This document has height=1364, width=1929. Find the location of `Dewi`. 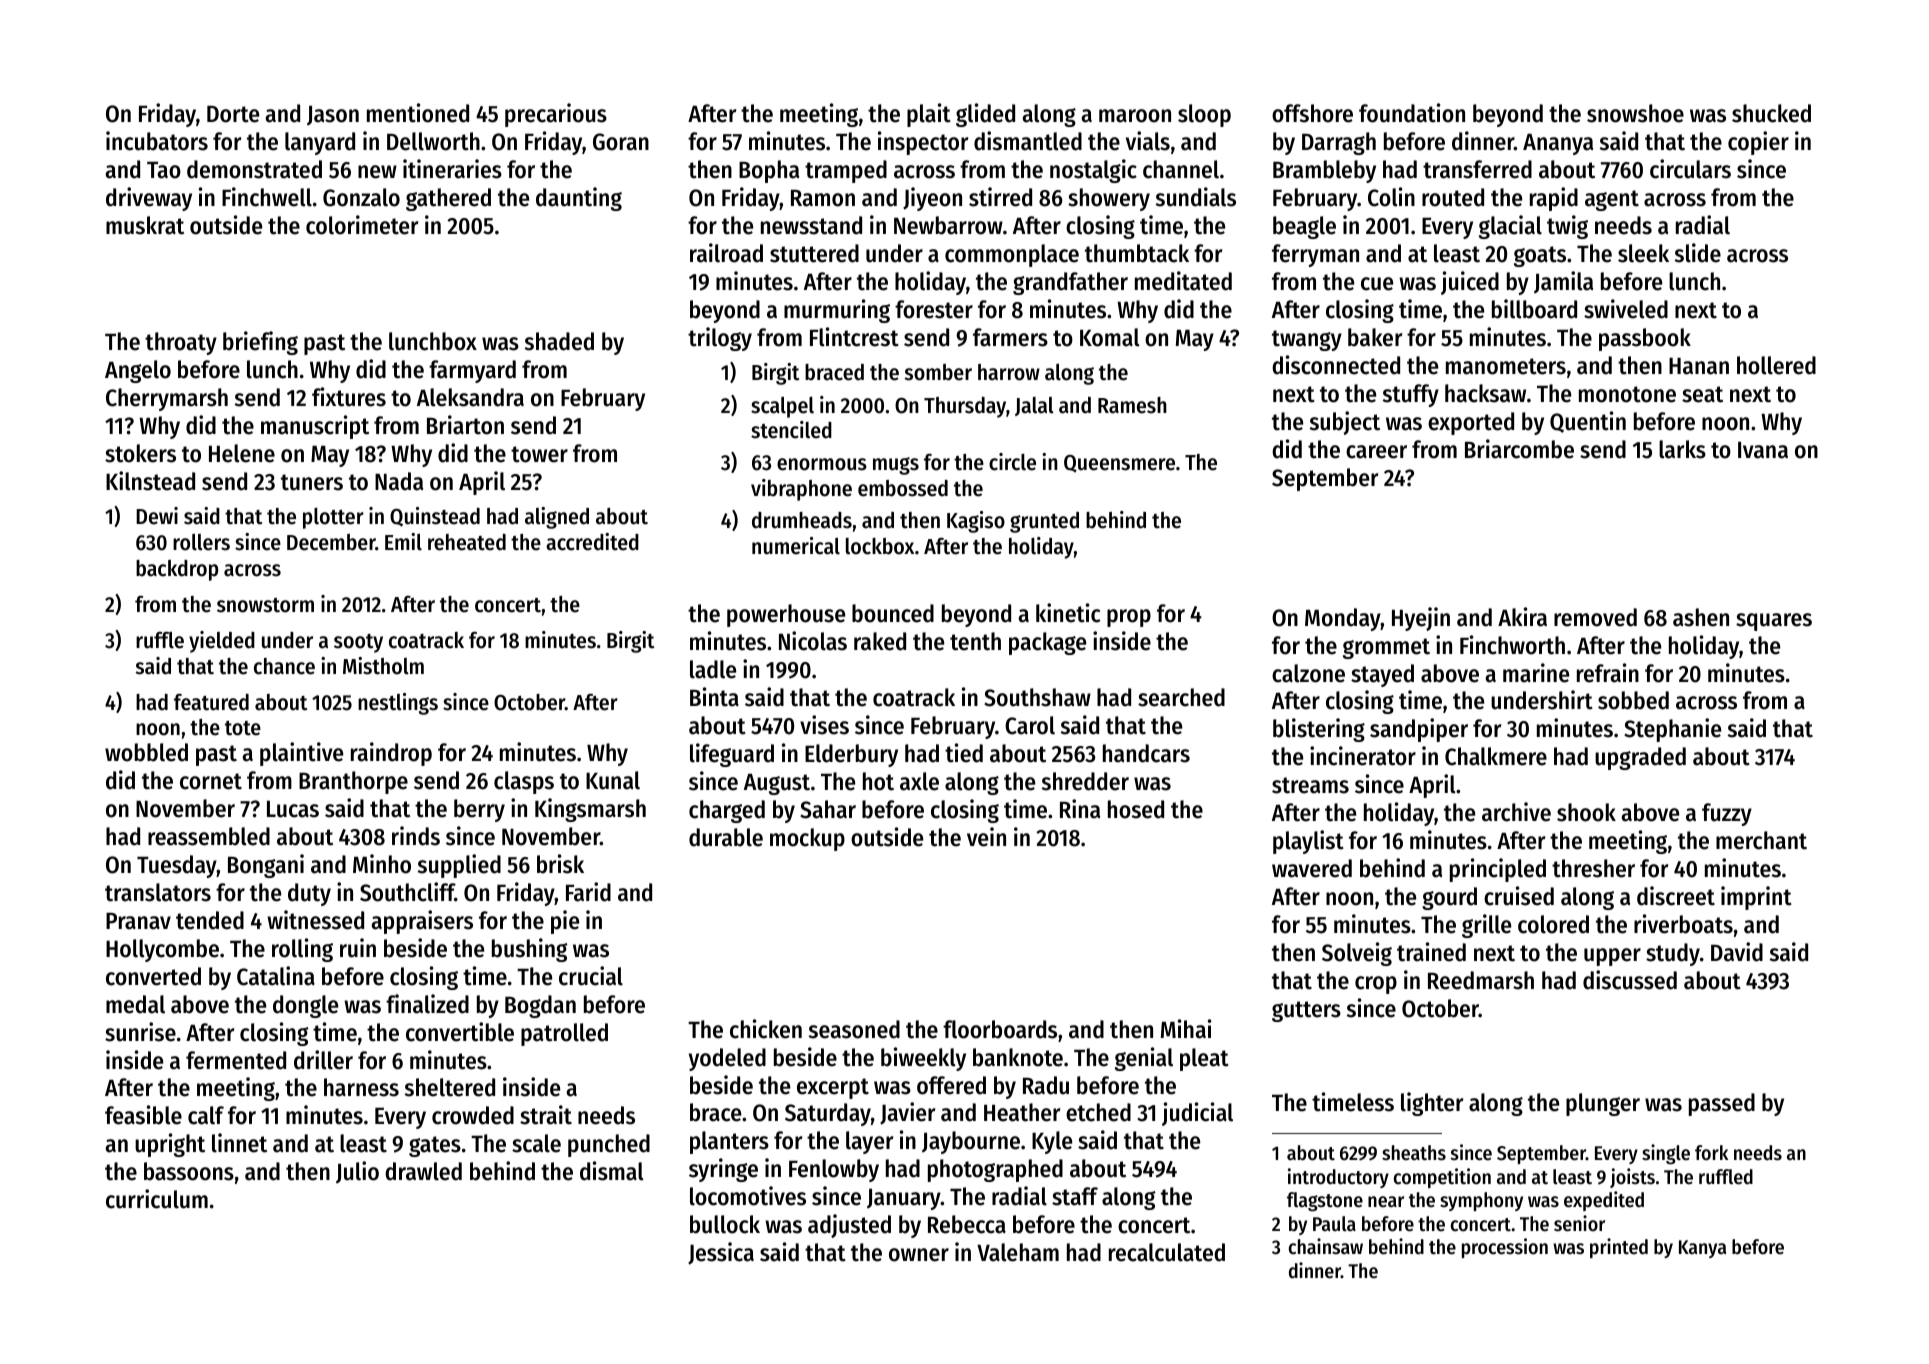

Dewi is located at coordinates (157, 516).
